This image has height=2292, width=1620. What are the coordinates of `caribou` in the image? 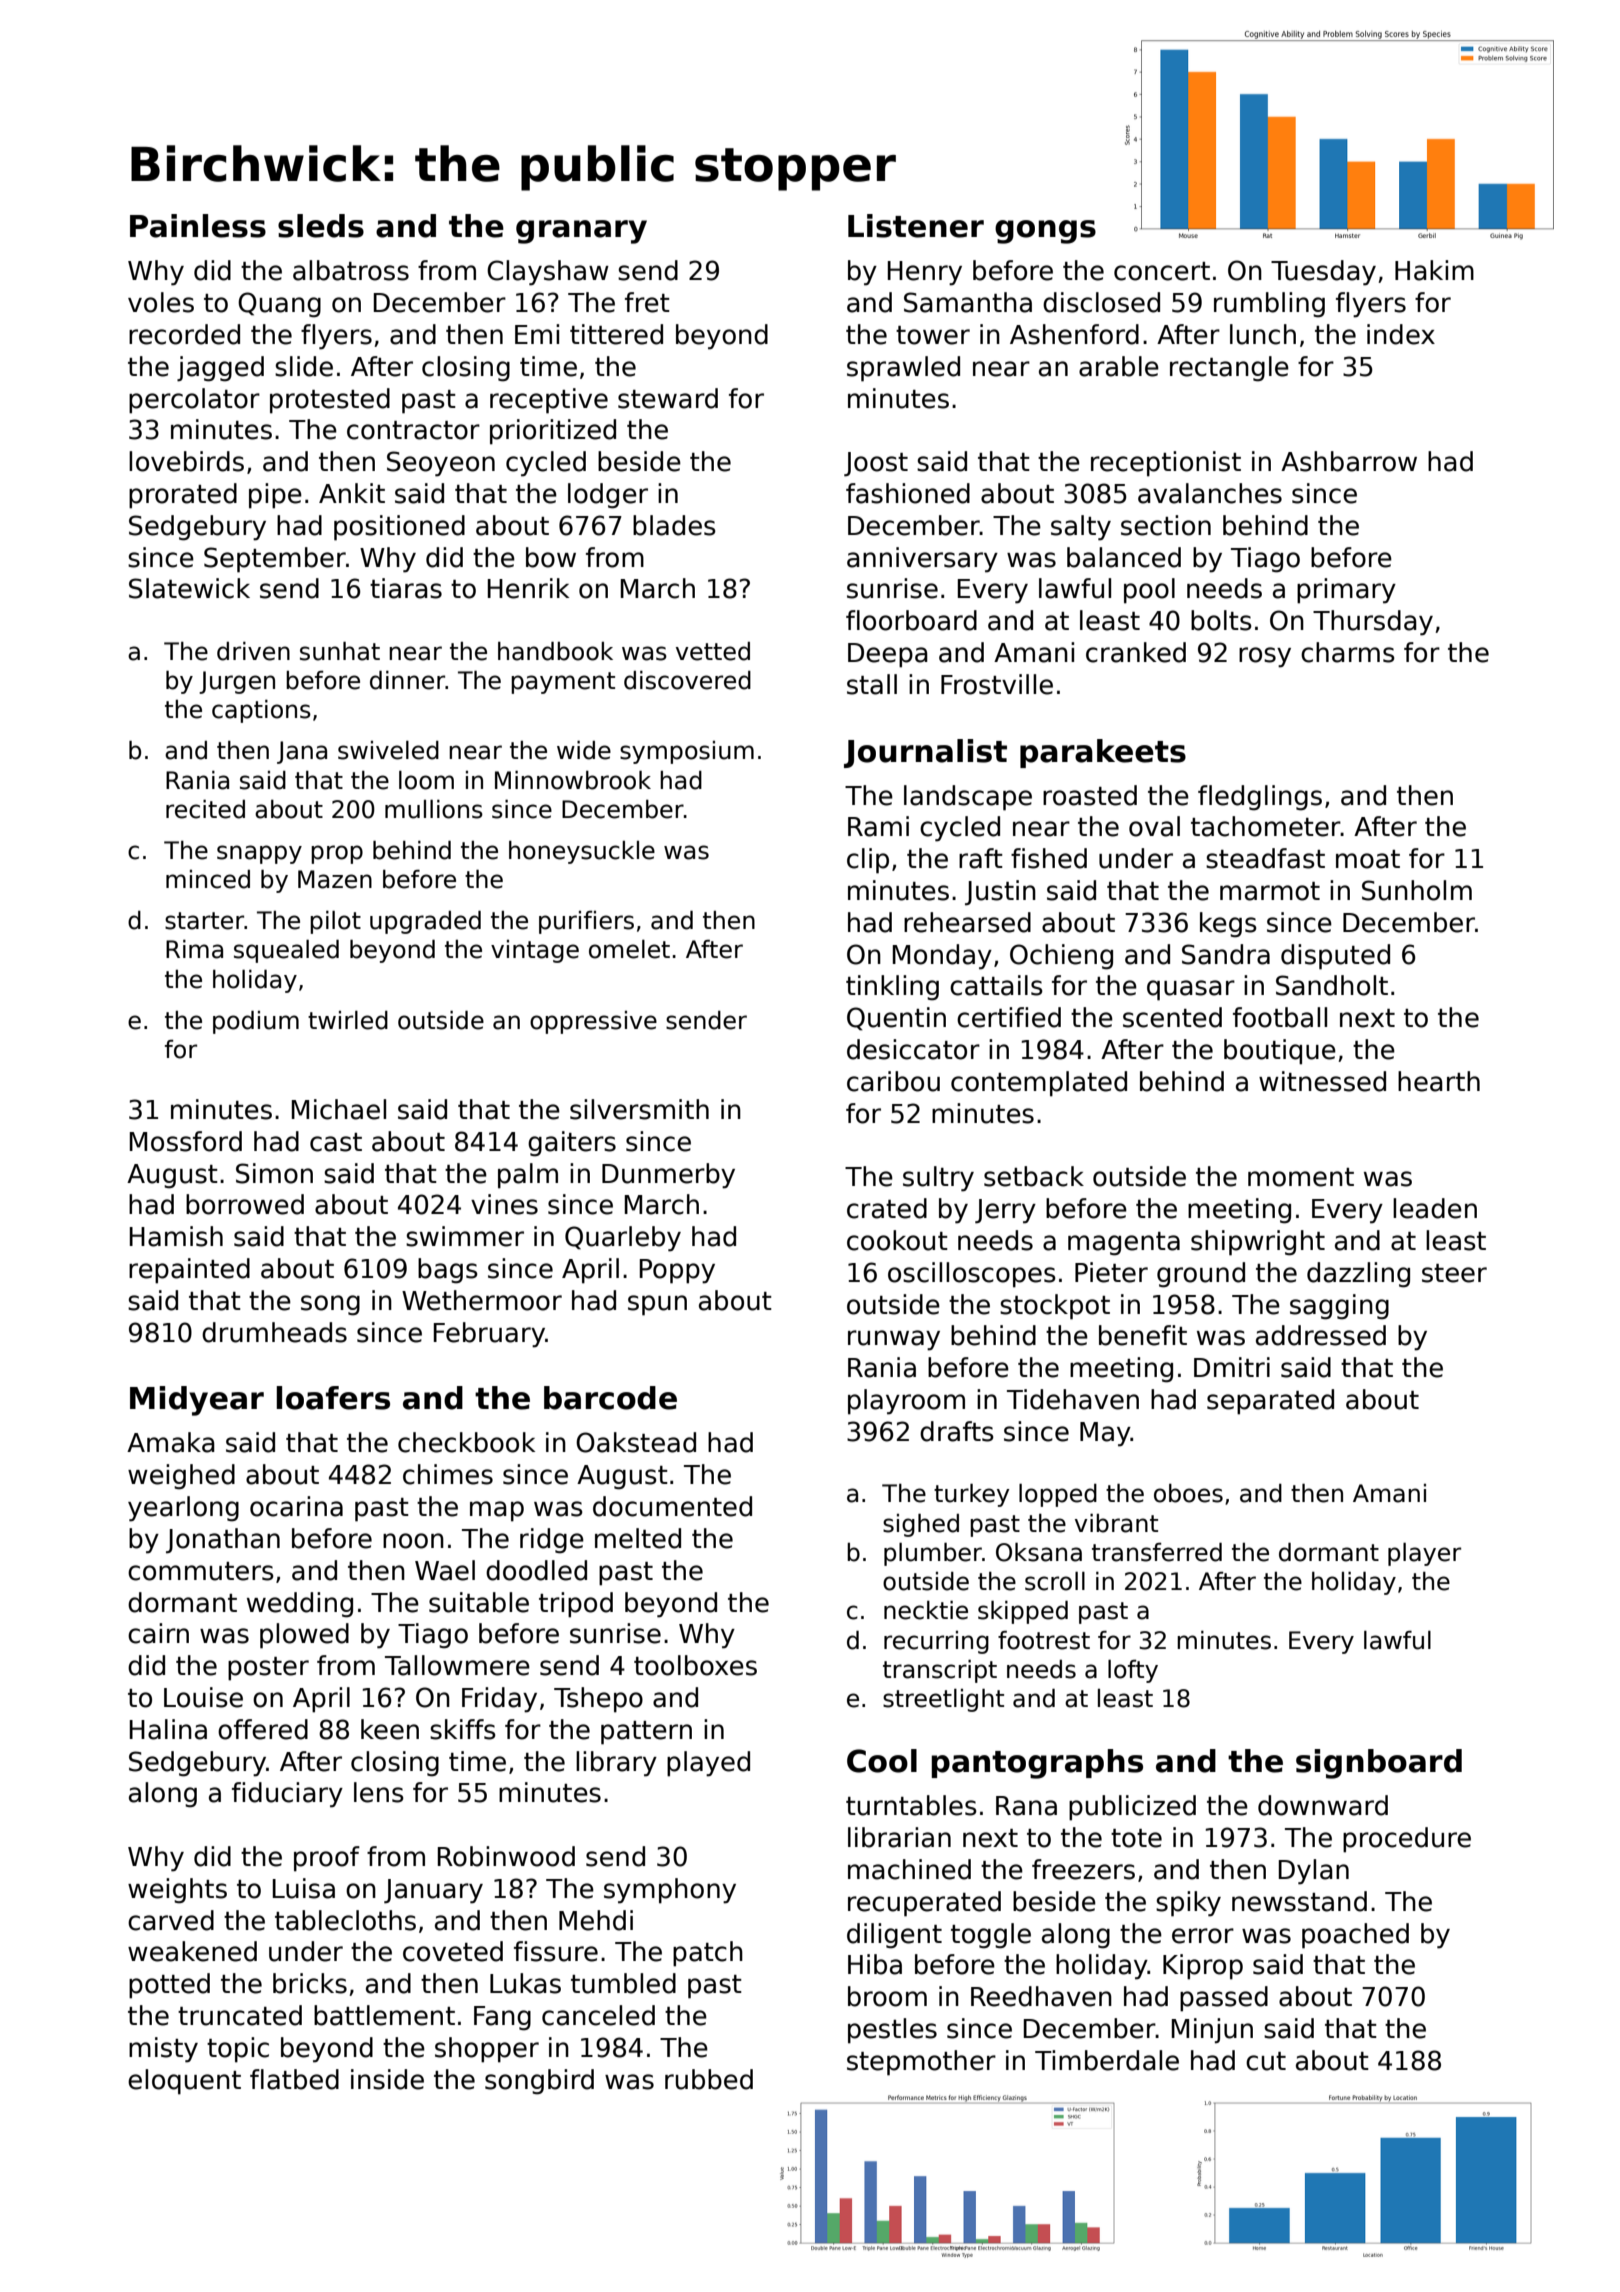 It's located at (893, 1081).
